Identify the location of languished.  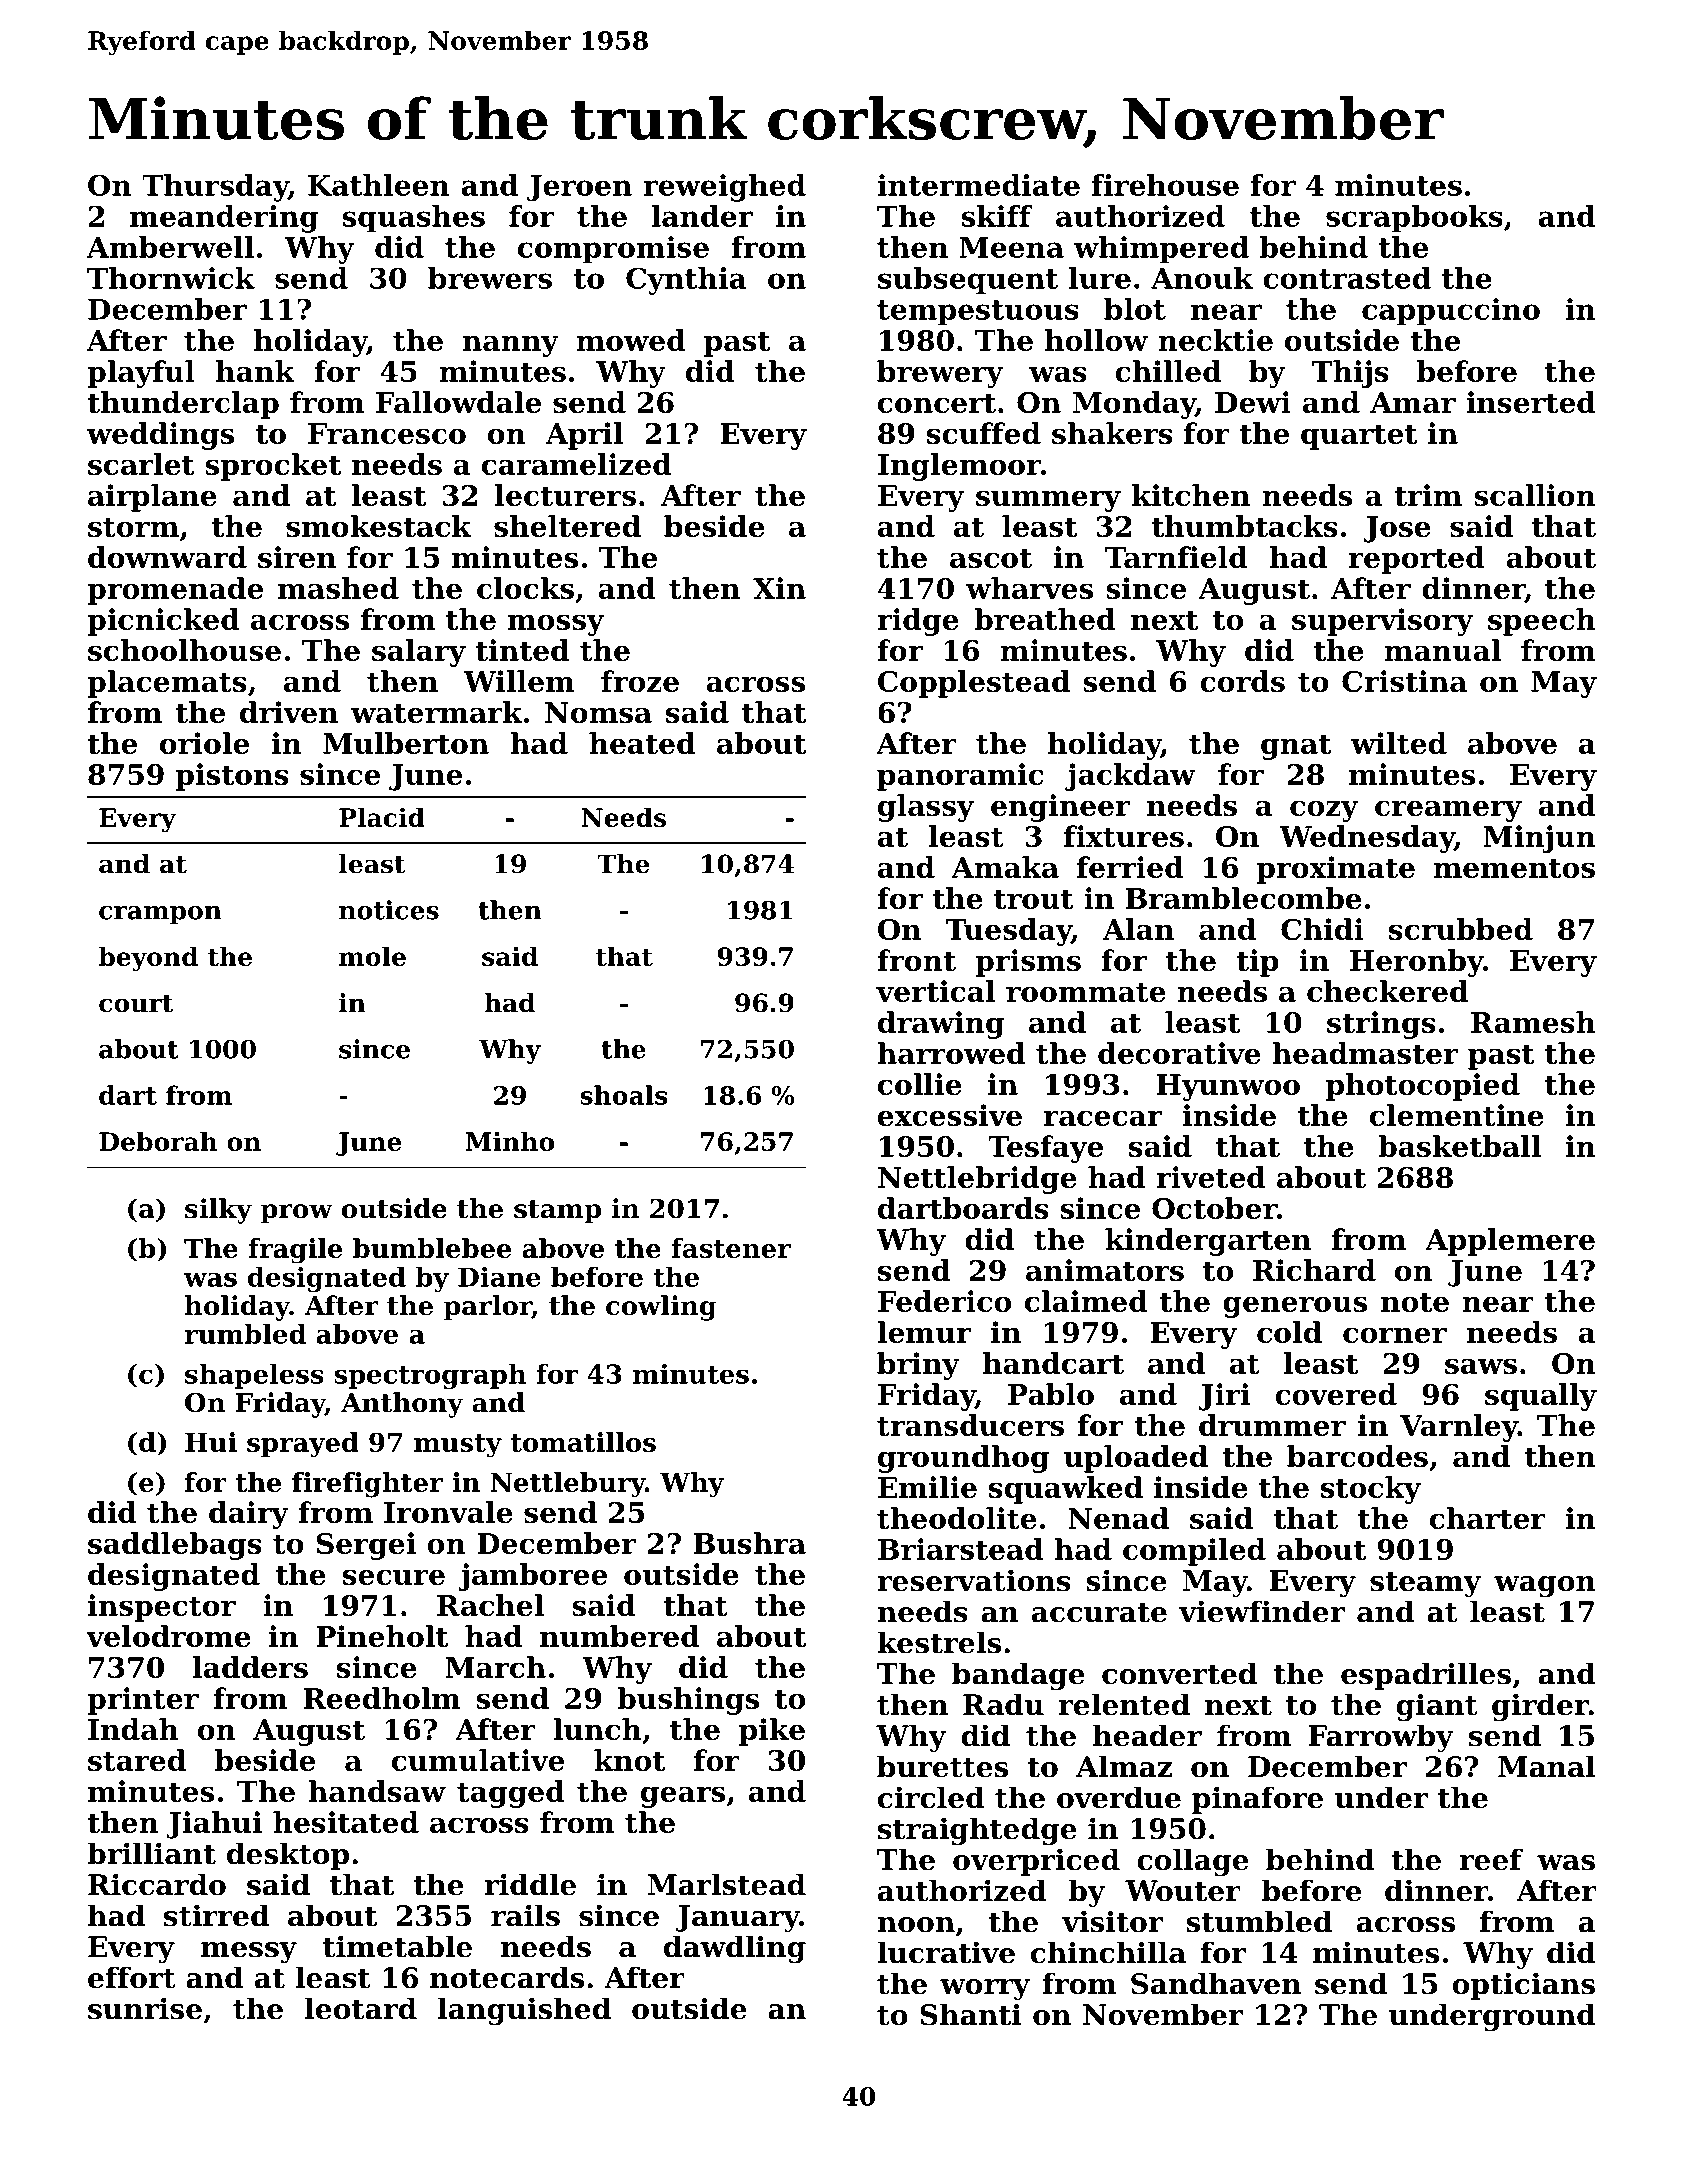
(524, 2011).
